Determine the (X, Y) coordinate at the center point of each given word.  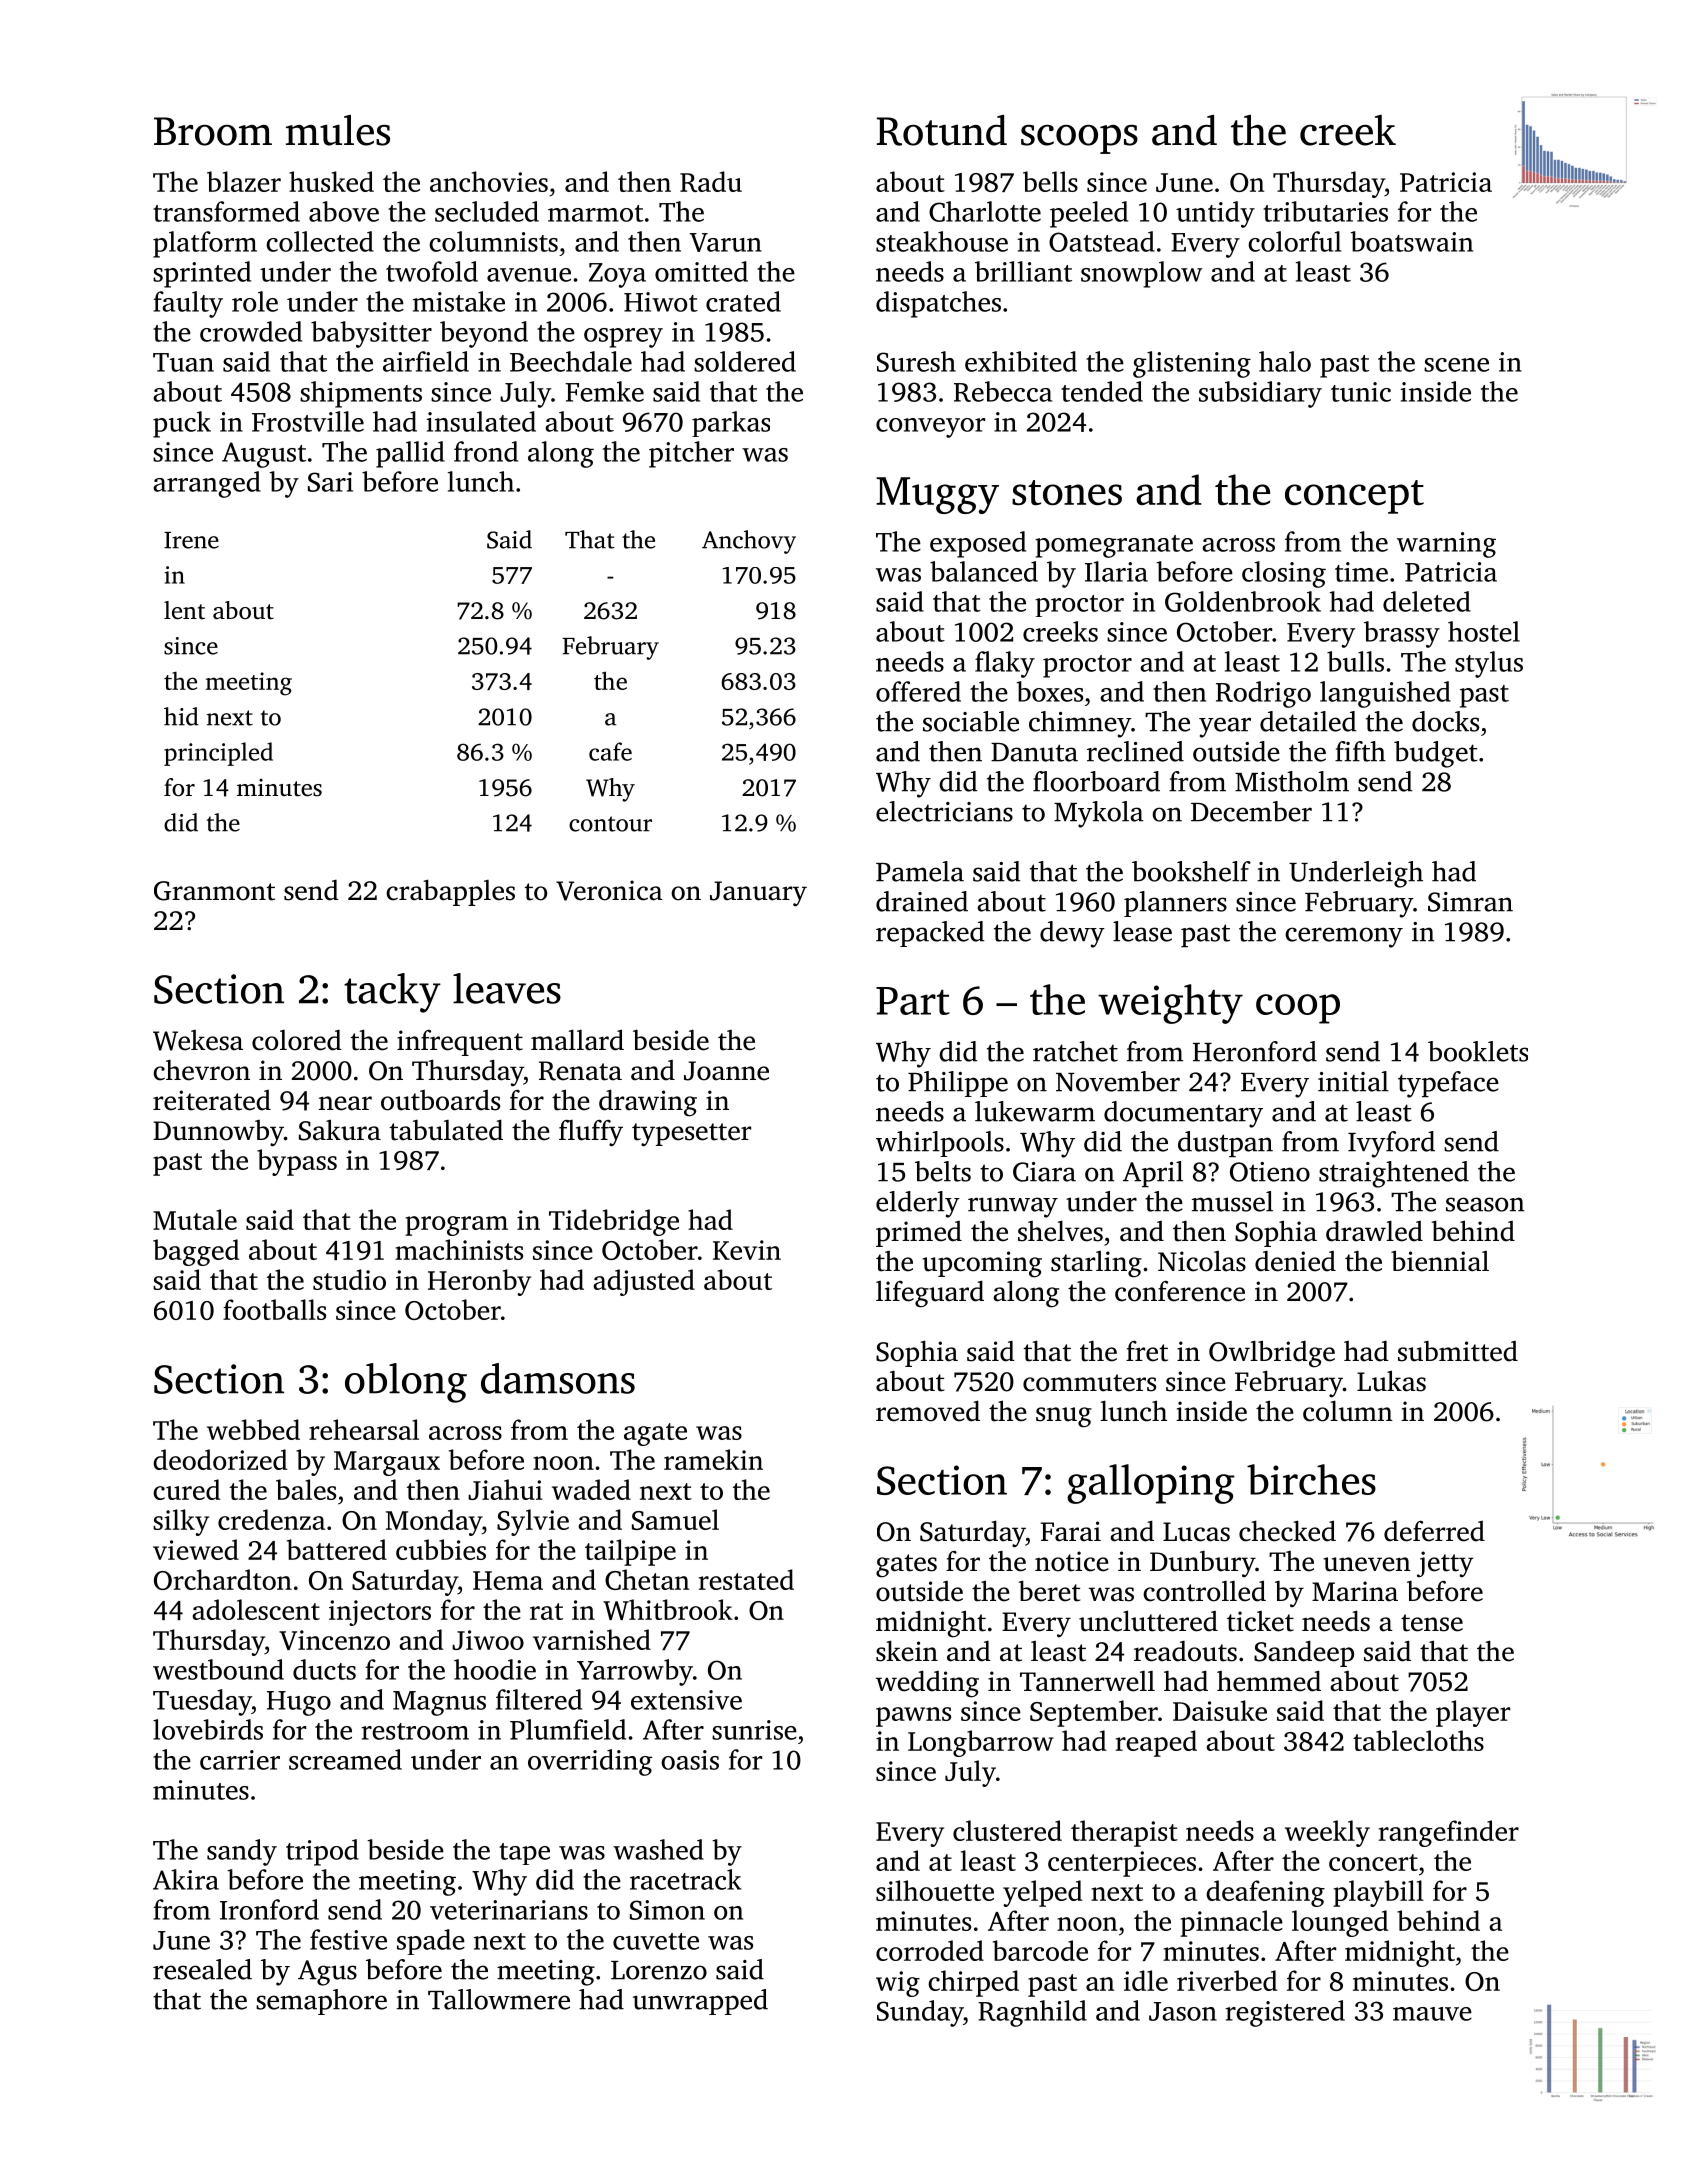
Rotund (942, 130)
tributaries (1325, 211)
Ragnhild (1032, 2013)
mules (338, 130)
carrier (240, 1760)
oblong (406, 1383)
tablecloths (1418, 1740)
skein (907, 1651)
